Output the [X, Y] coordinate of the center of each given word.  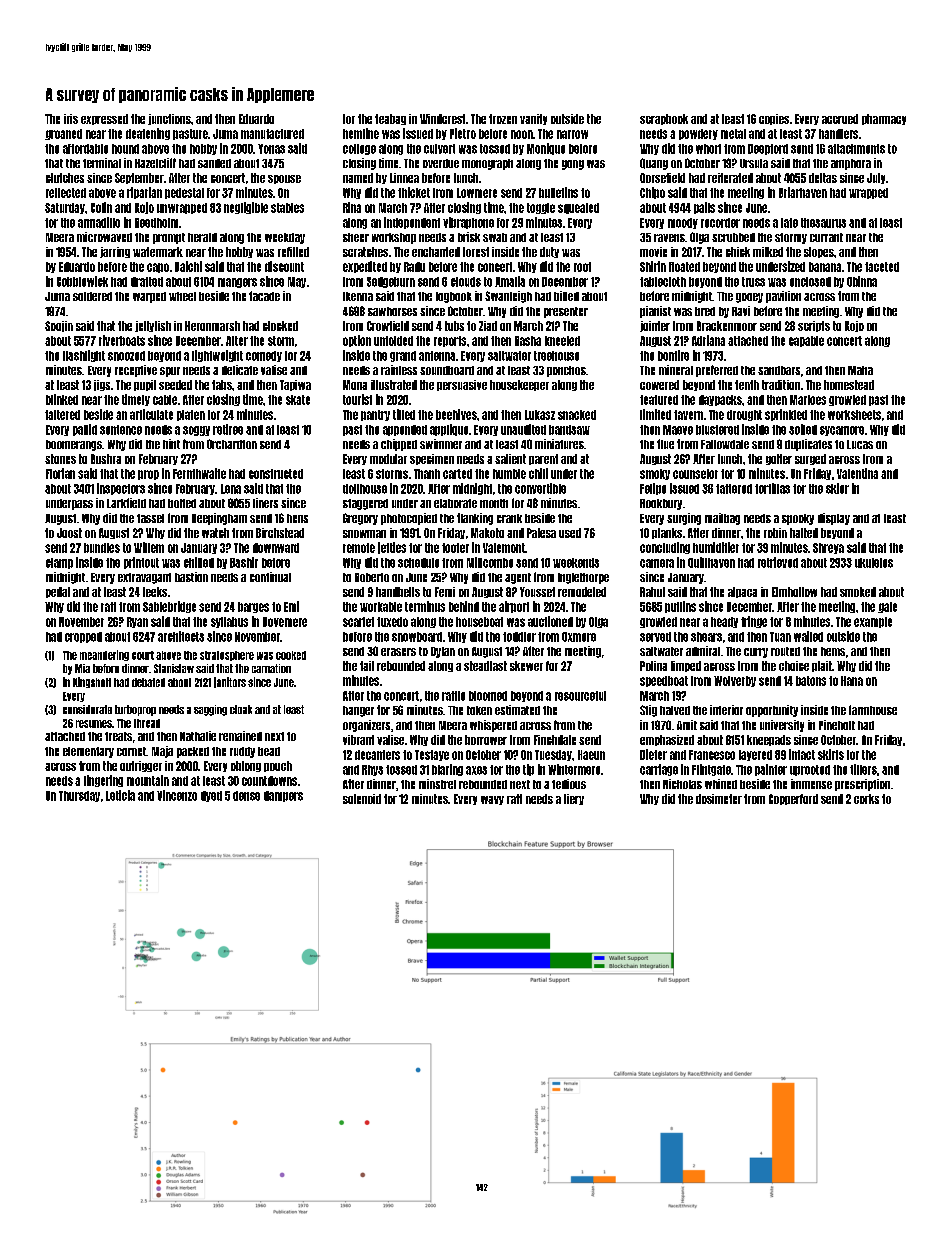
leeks [155, 592]
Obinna [862, 281]
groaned [63, 134]
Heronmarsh [212, 326]
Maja [162, 752]
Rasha [528, 341]
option [357, 341]
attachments [856, 149]
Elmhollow [794, 592]
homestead [849, 385]
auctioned [550, 621]
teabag [390, 119]
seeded [175, 385]
